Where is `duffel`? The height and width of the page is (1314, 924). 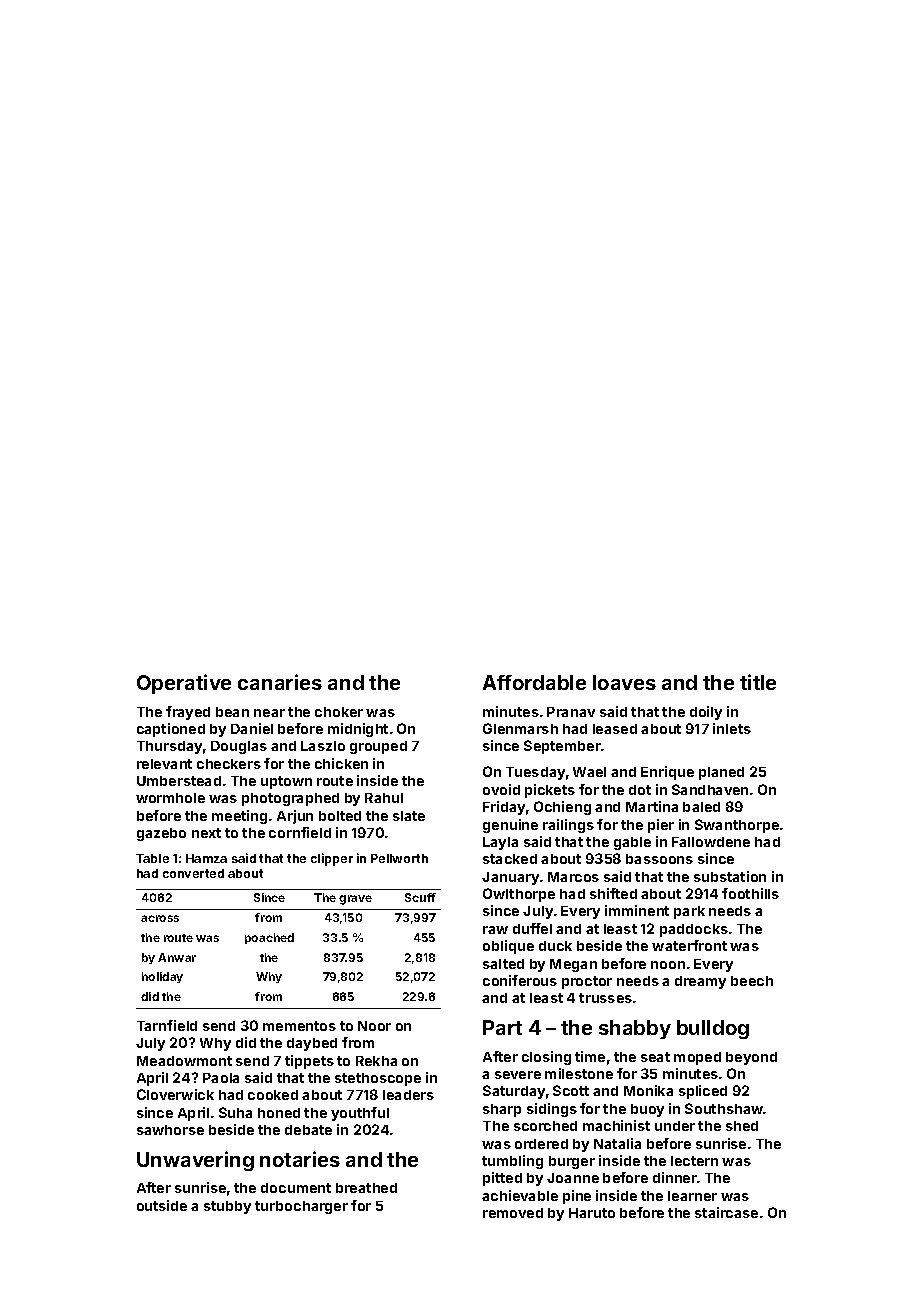 duffel is located at coordinates (532, 928).
